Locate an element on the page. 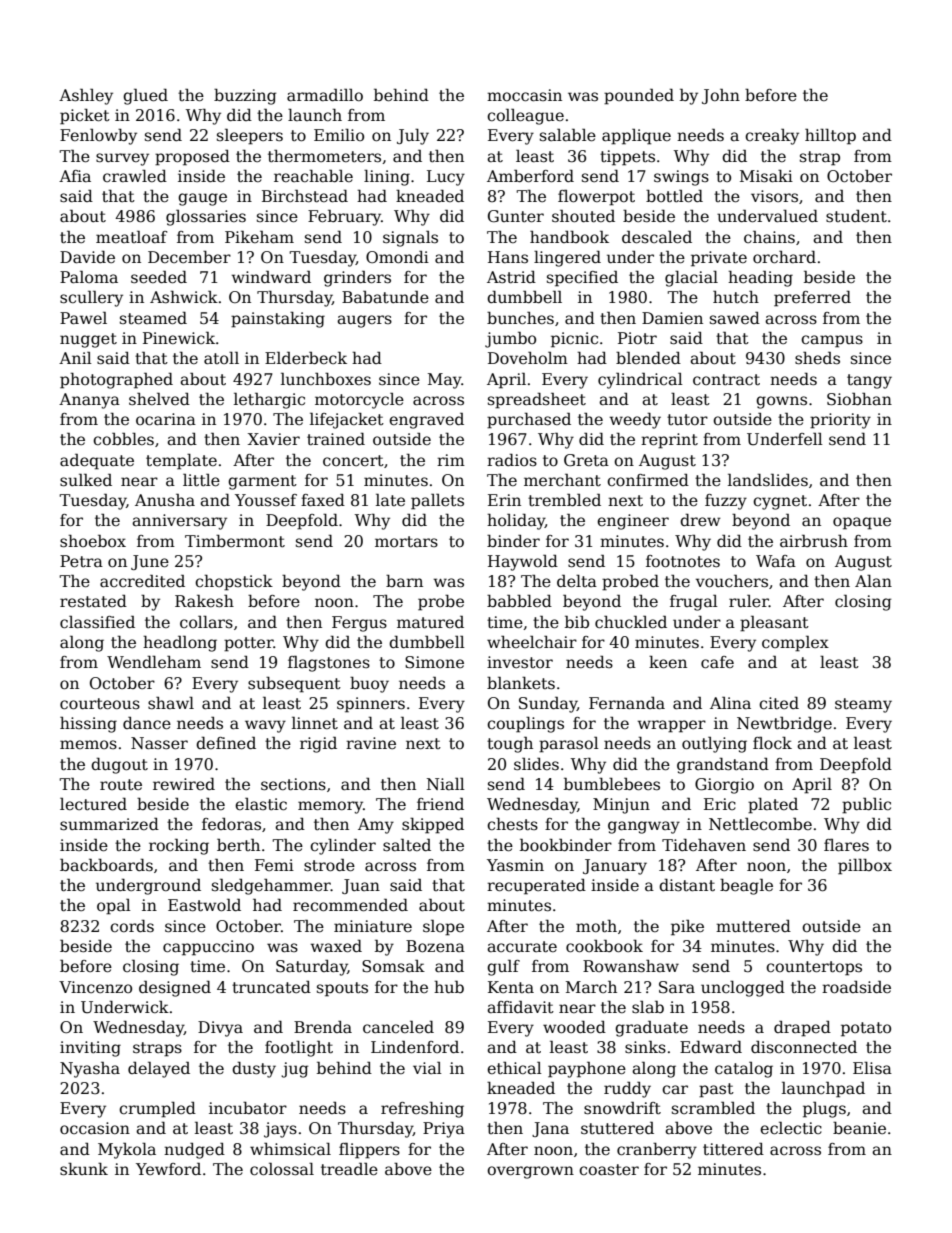  disconnected is located at coordinates (804, 1047).
